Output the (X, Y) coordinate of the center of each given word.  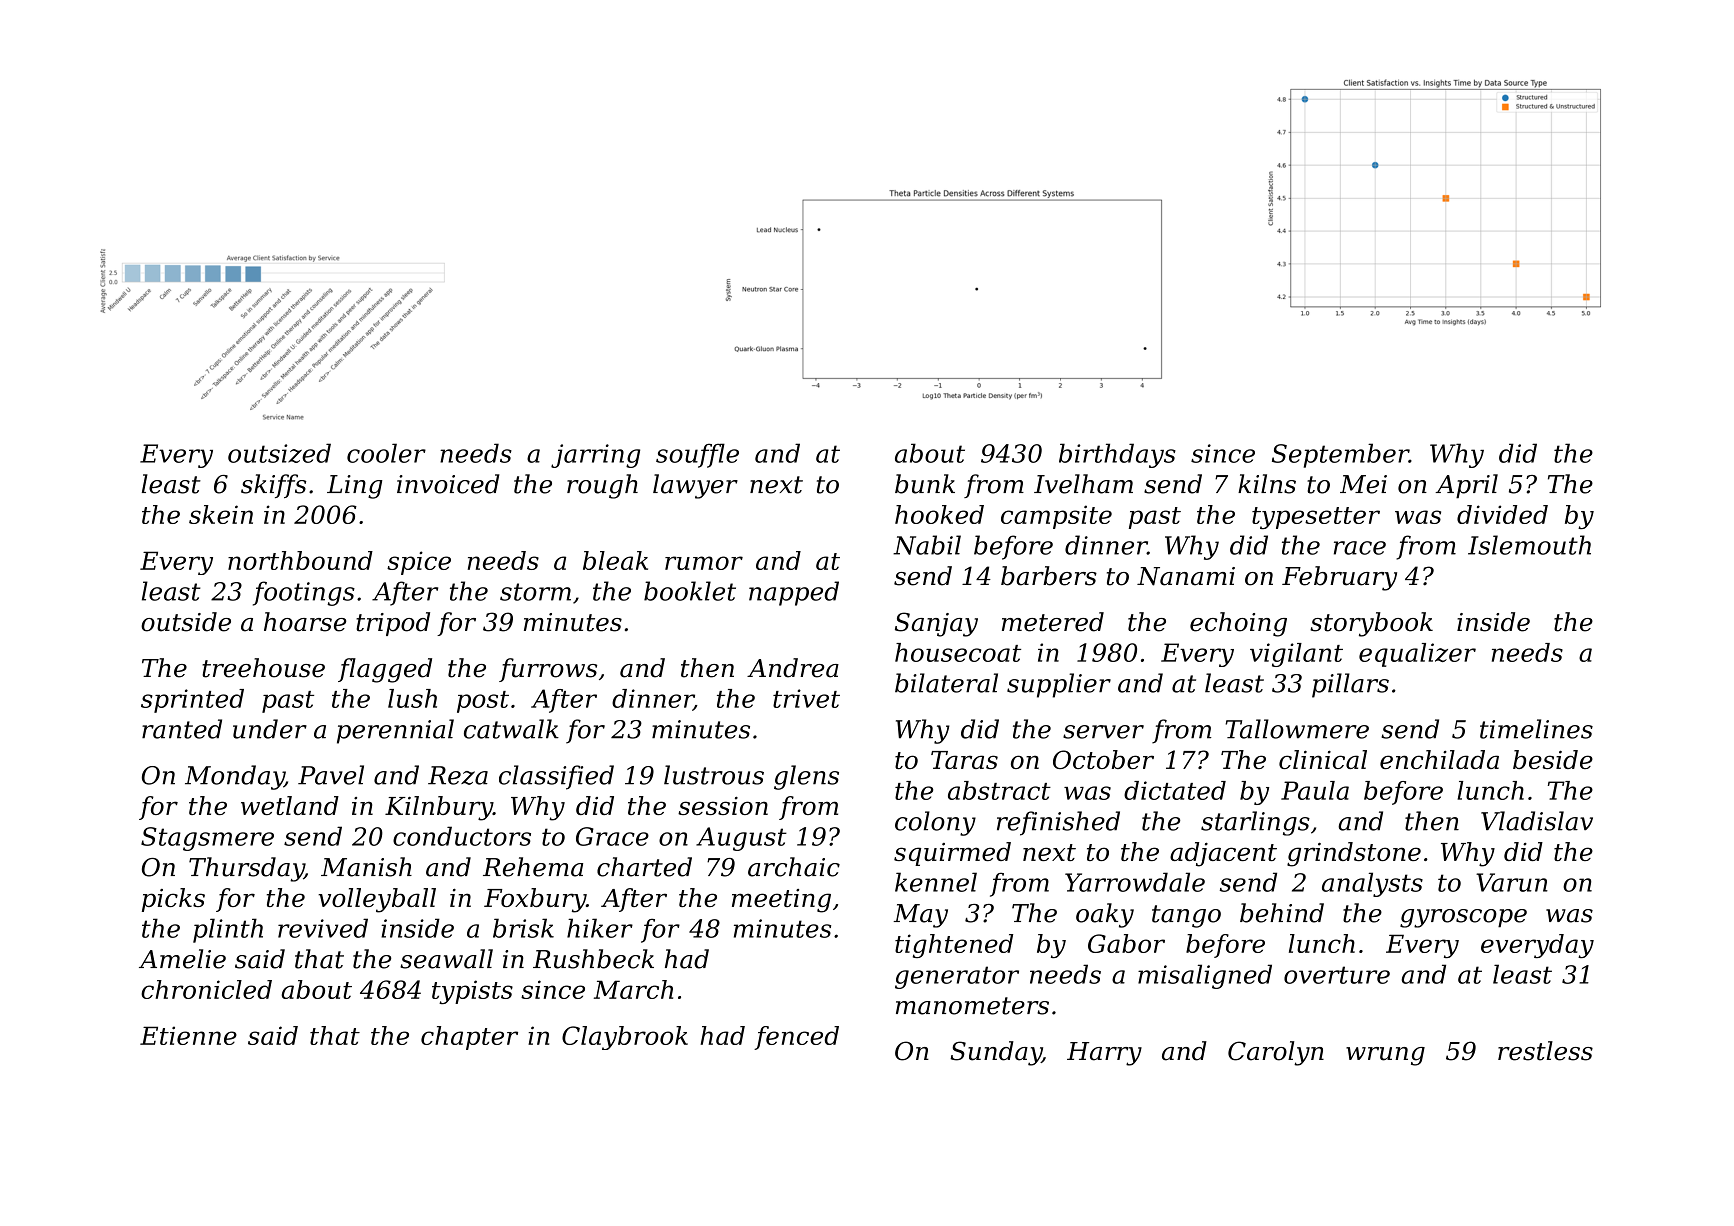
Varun (1512, 882)
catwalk (511, 729)
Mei (1363, 484)
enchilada (1439, 759)
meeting (781, 901)
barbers (1049, 576)
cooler (386, 453)
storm (535, 592)
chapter (469, 1038)
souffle (697, 455)
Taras (964, 760)
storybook (1371, 624)
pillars (1350, 685)
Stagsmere (207, 839)
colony (935, 823)
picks (173, 900)
